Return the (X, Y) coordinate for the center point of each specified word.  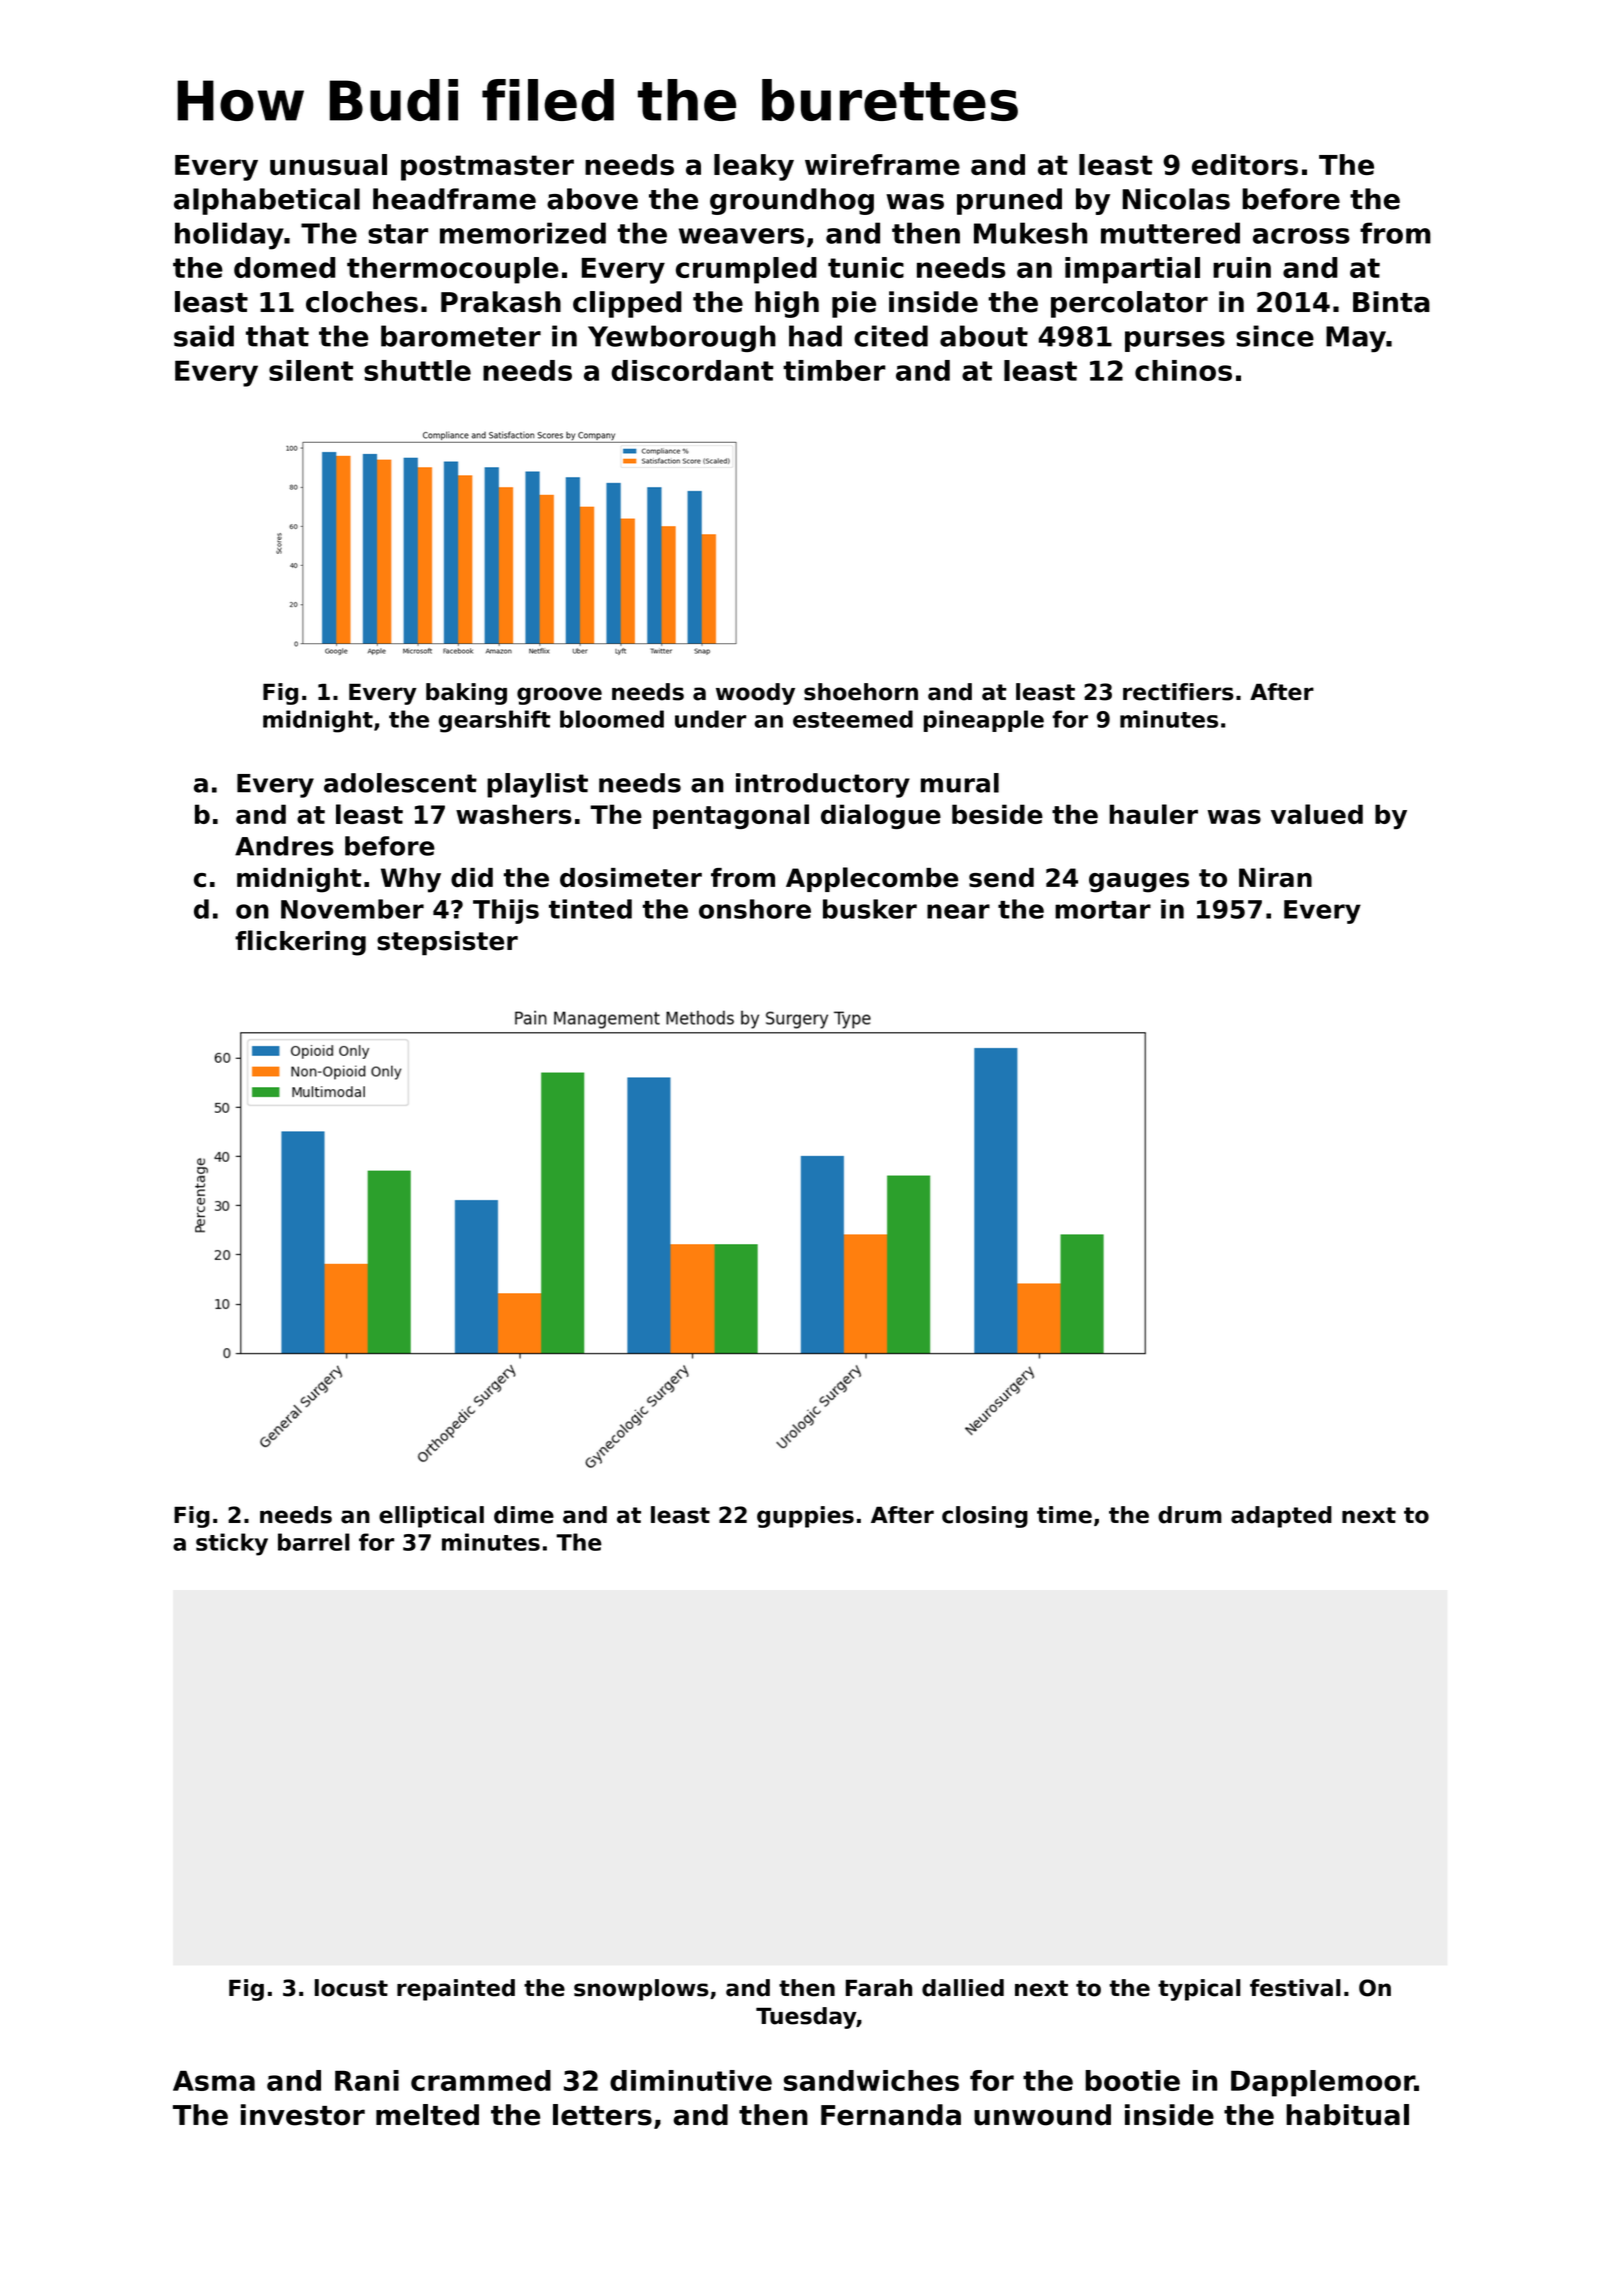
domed (284, 267)
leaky (754, 167)
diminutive (691, 2080)
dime (524, 1515)
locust (351, 1988)
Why (411, 880)
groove (559, 696)
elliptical (431, 1517)
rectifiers (1178, 692)
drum (1190, 1515)
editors (1245, 164)
